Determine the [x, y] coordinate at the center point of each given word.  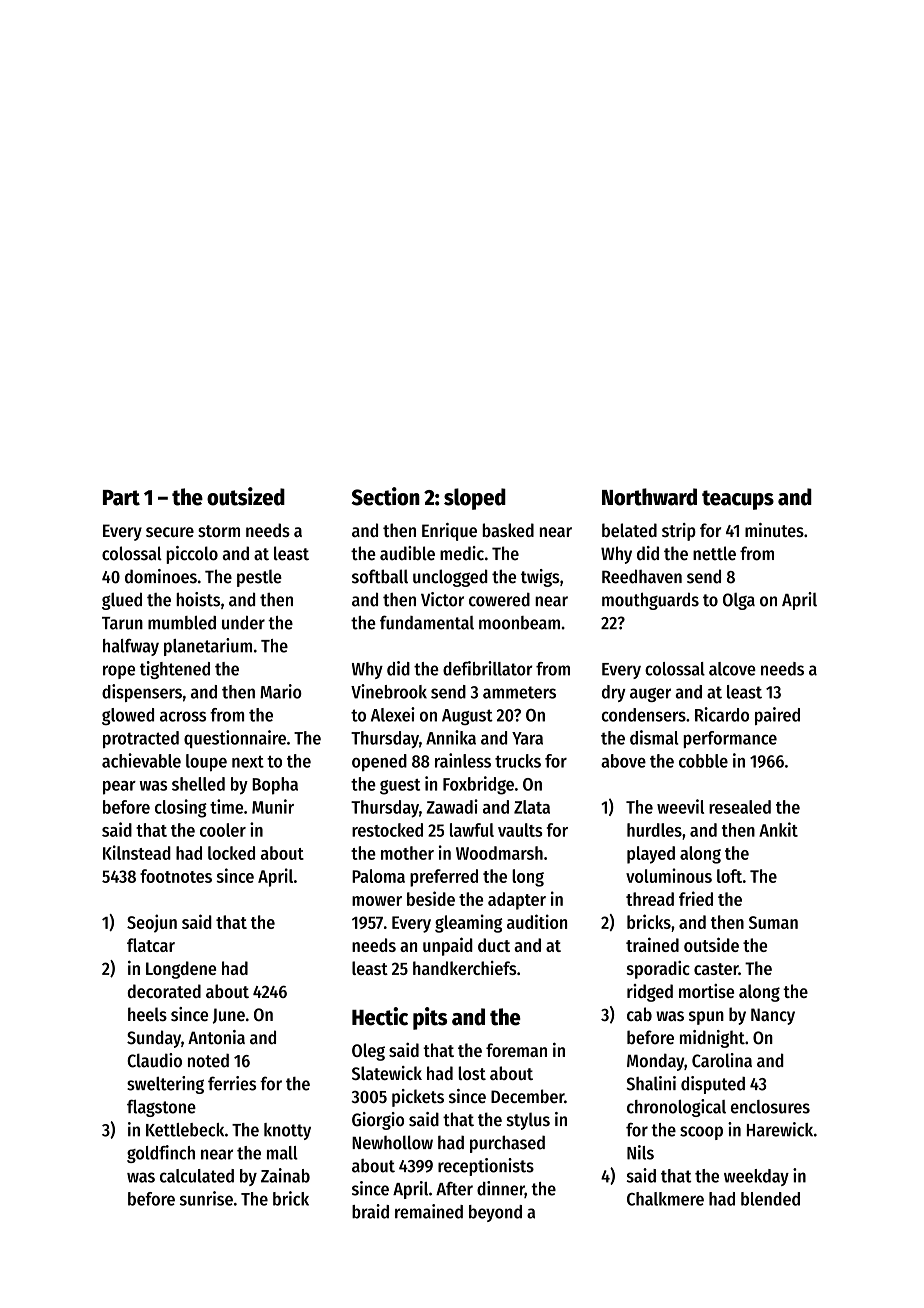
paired [777, 716]
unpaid [448, 946]
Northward [649, 497]
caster [716, 969]
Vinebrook [389, 691]
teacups [738, 500]
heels [147, 1014]
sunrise [206, 1198]
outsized [246, 496]
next [248, 761]
